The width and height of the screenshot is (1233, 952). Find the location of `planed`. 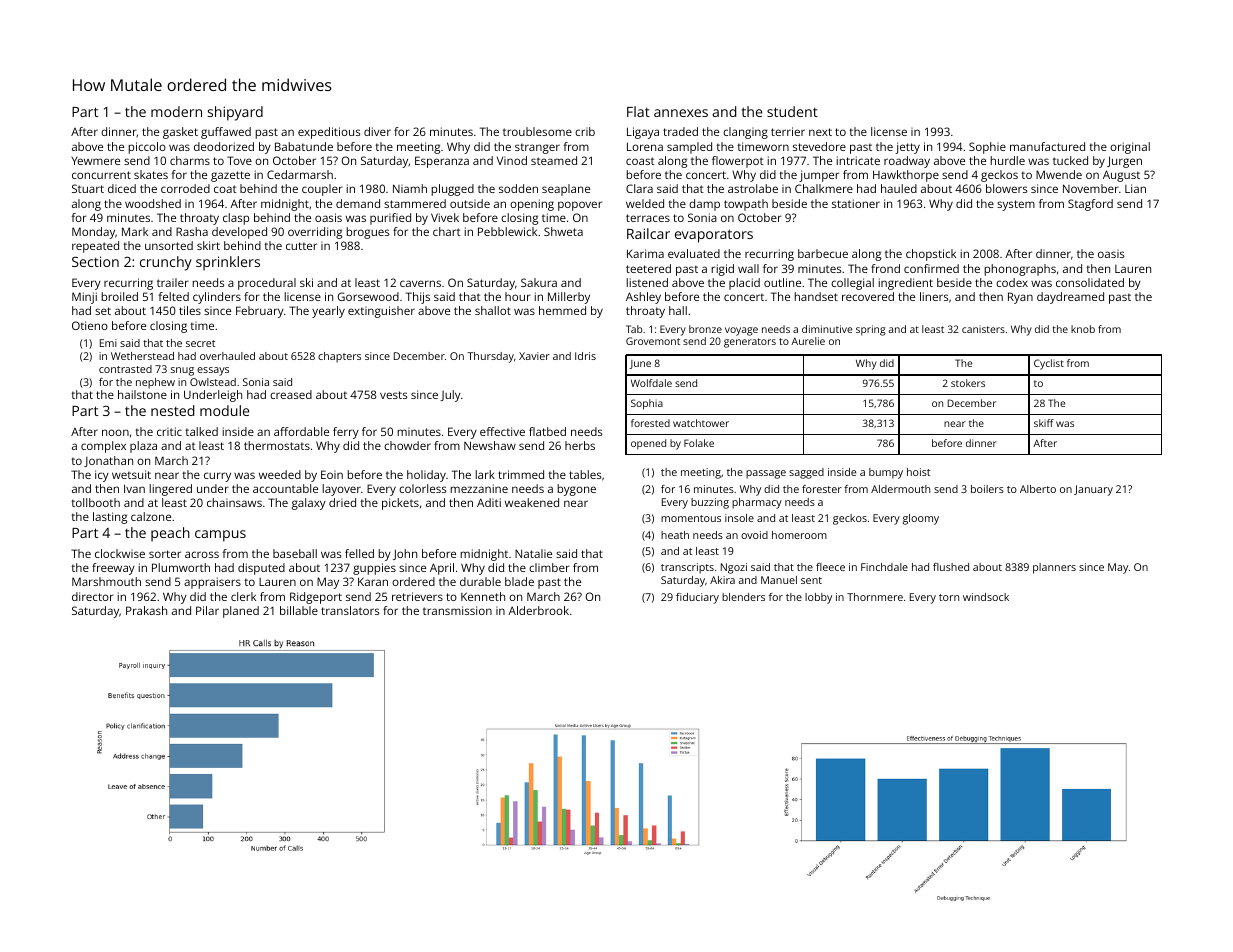

planed is located at coordinates (241, 612).
